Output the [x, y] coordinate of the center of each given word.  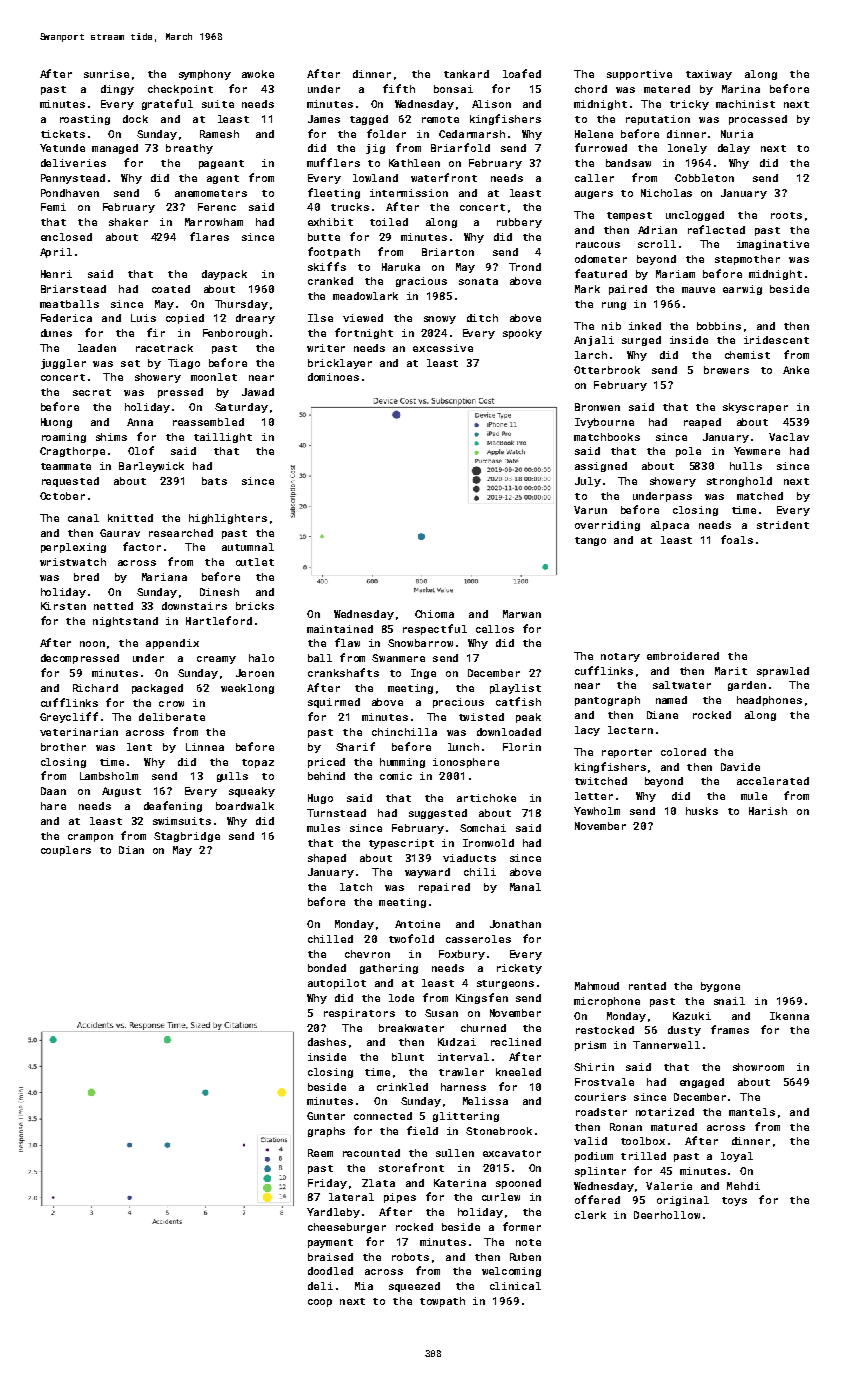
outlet [255, 562]
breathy [189, 149]
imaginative [773, 245]
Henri [56, 274]
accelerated [773, 781]
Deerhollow [667, 1215]
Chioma [434, 614]
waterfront [444, 177]
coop [320, 1303]
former [522, 1226]
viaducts [469, 858]
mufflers [333, 162]
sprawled [783, 672]
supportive [639, 75]
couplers [66, 851]
